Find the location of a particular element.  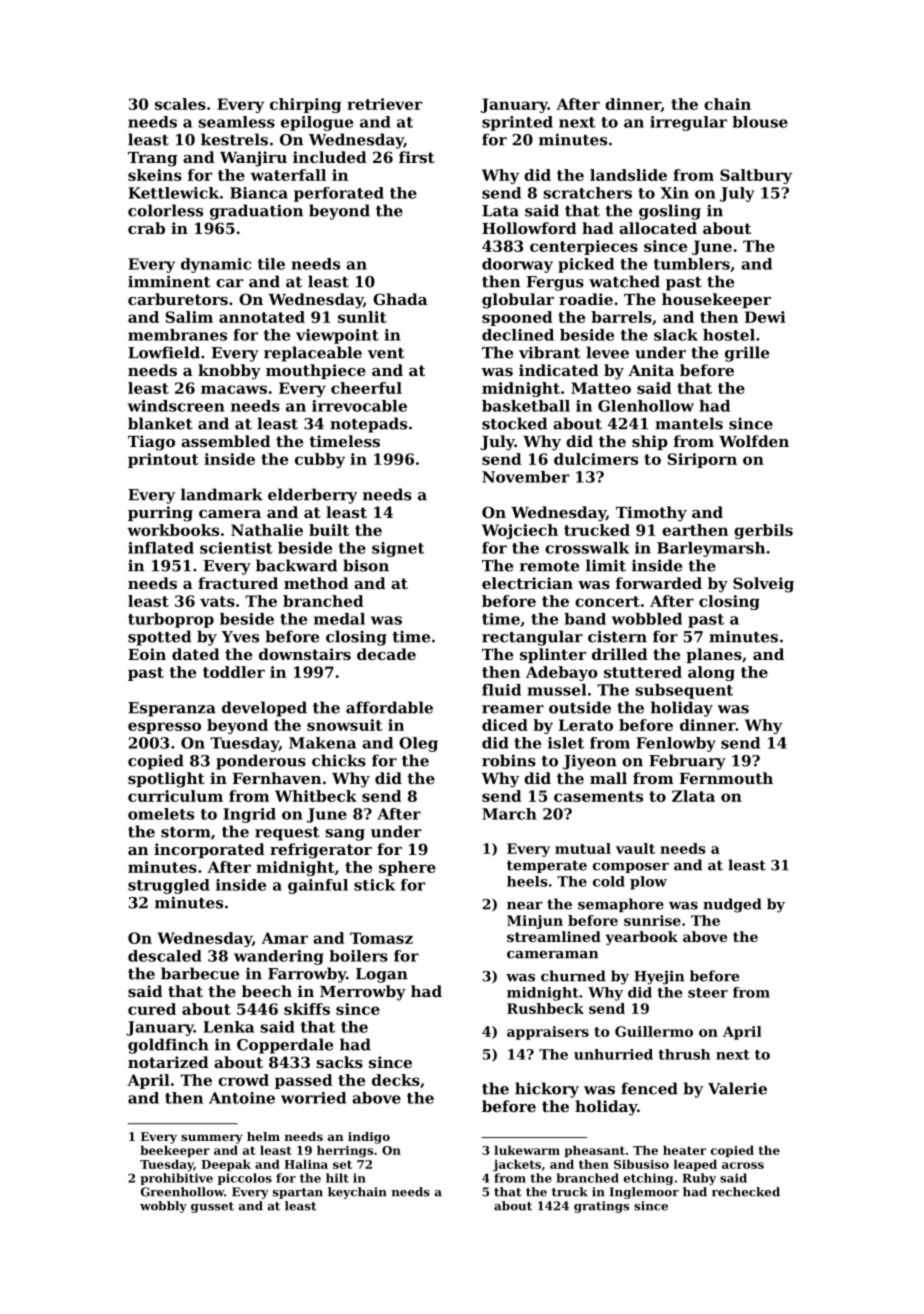

plow is located at coordinates (648, 883).
